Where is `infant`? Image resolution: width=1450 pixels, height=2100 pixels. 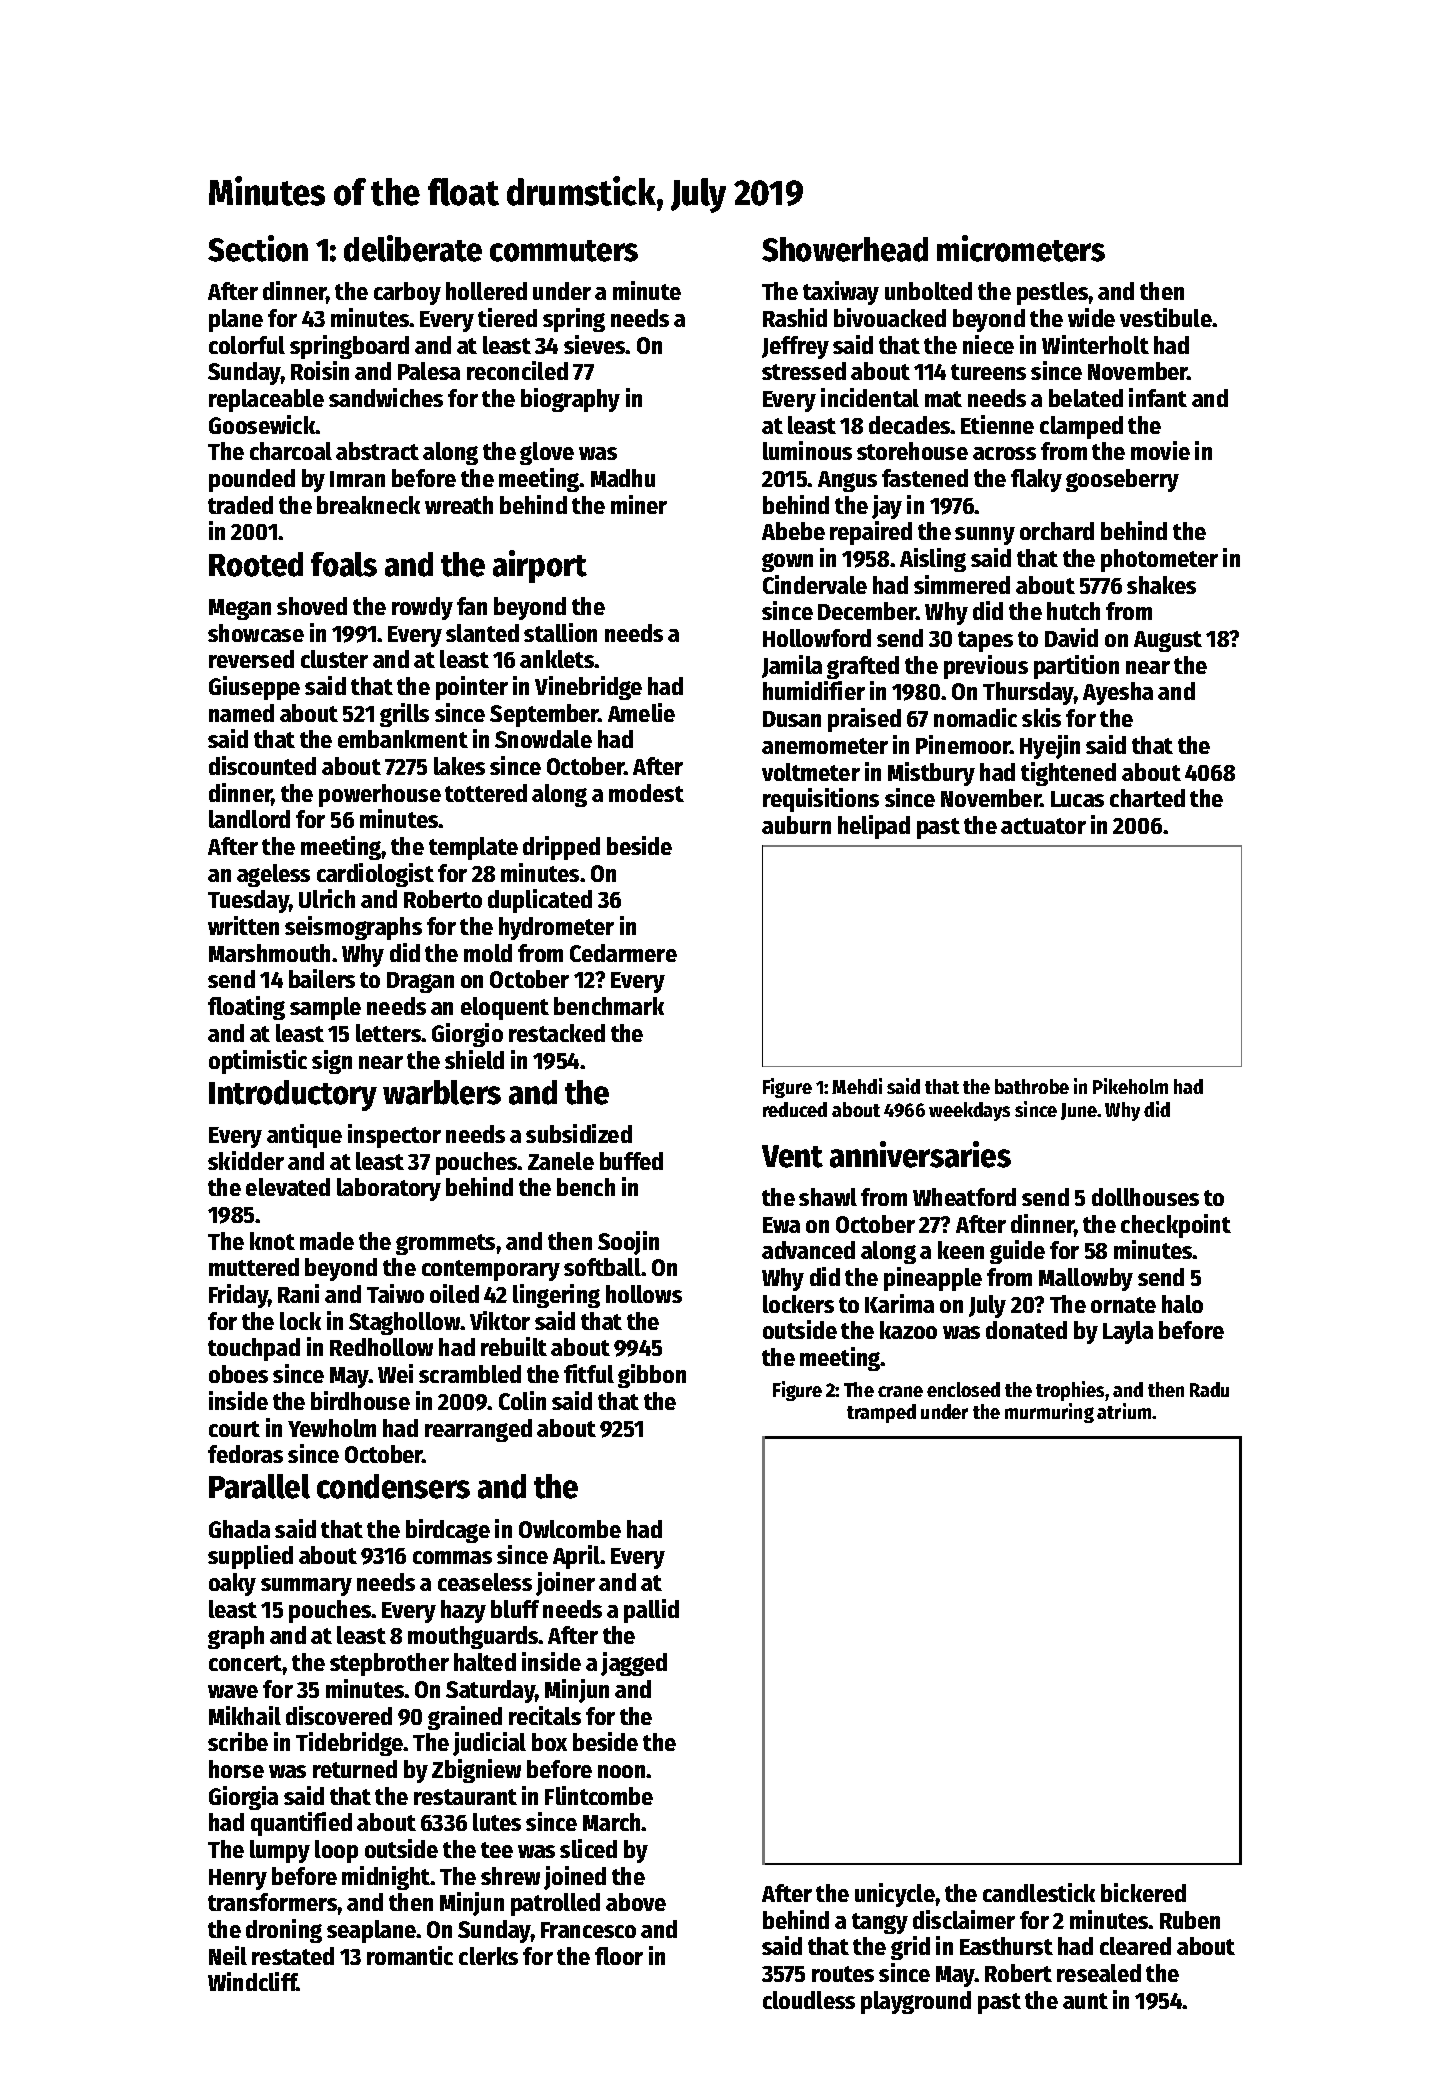
infant is located at coordinates (1158, 397).
